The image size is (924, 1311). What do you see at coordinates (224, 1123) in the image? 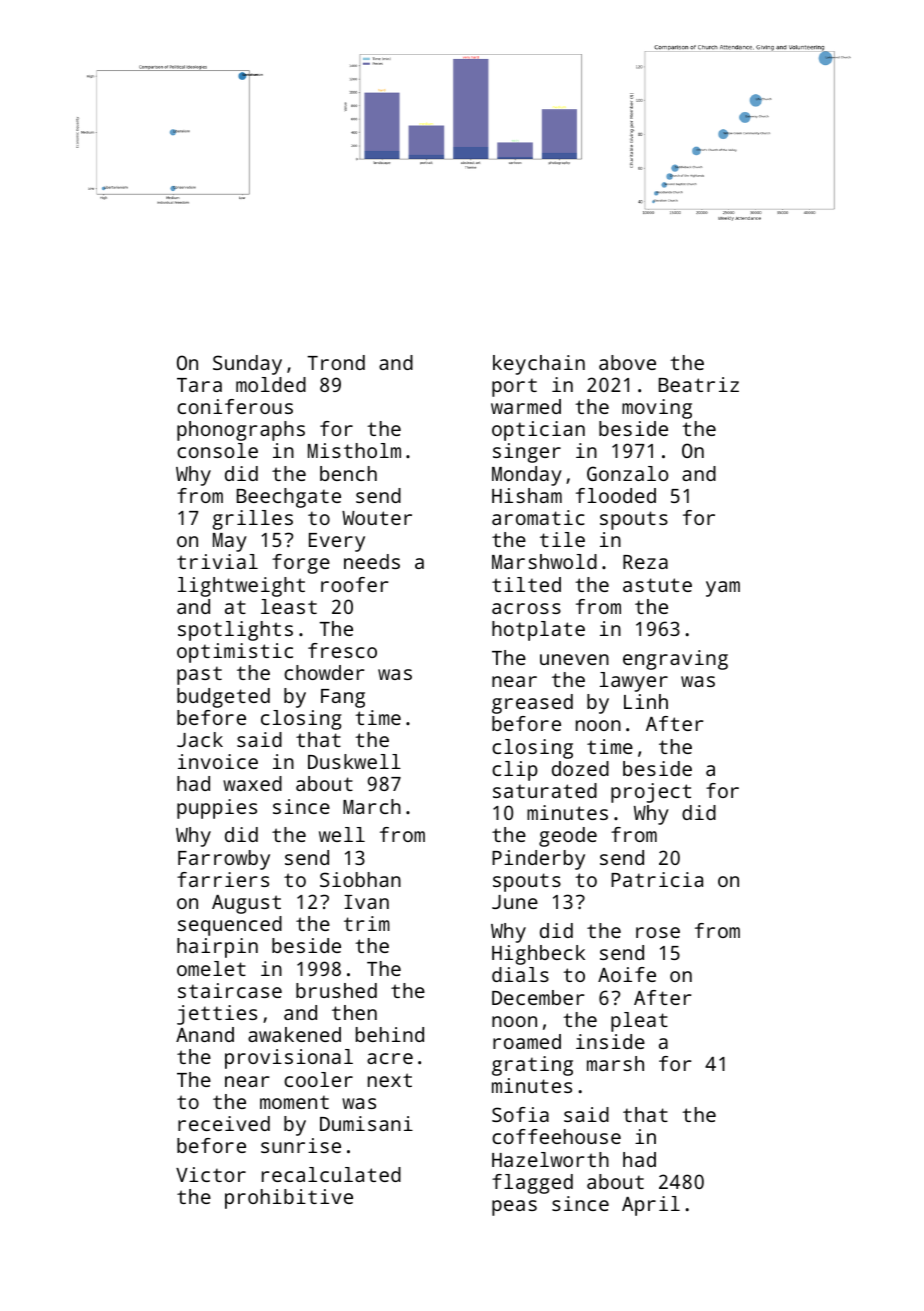
I see `received` at bounding box center [224, 1123].
